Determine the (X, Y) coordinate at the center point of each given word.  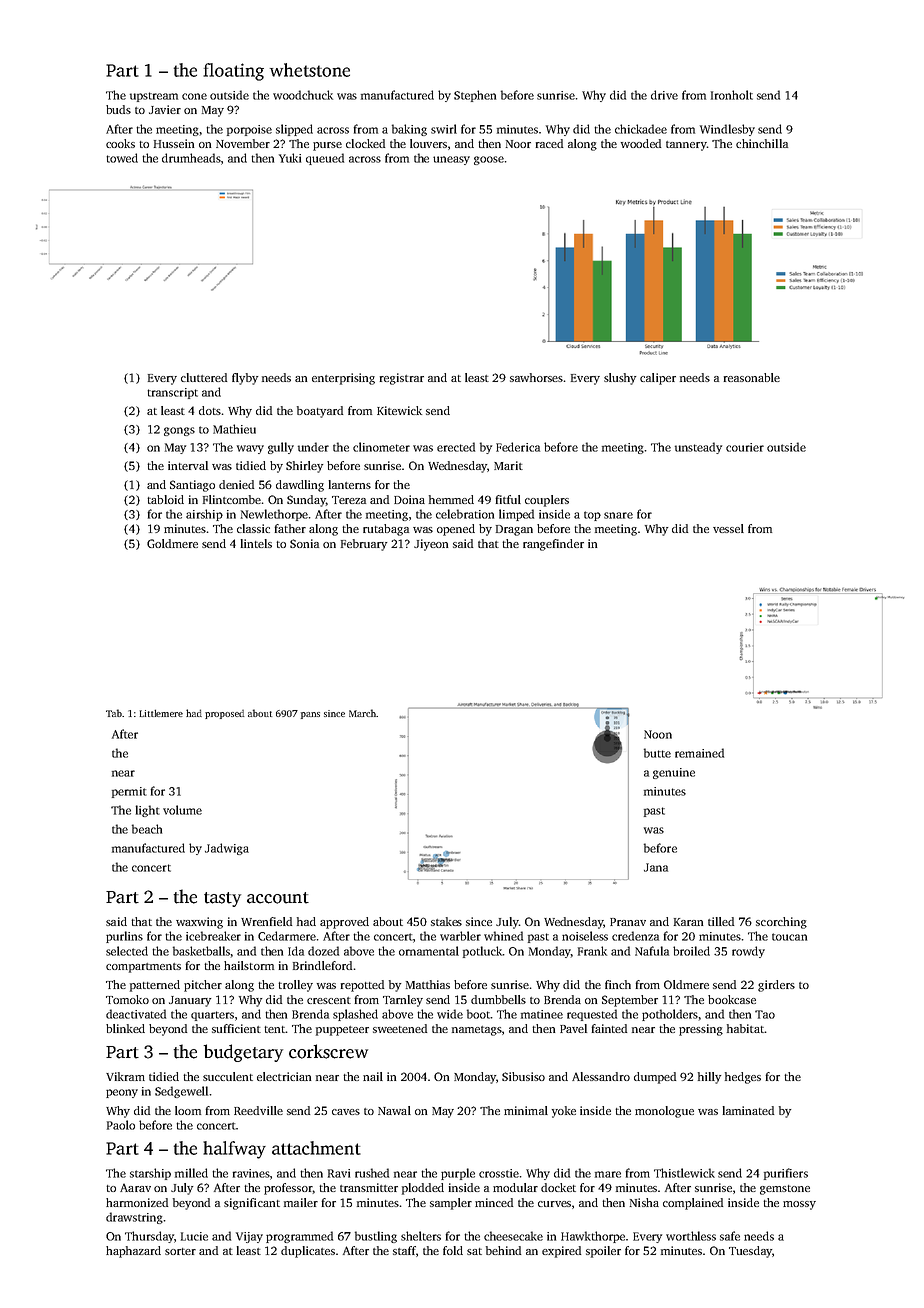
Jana (656, 867)
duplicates (308, 1252)
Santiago (192, 486)
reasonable (752, 377)
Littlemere (161, 713)
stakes (446, 921)
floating (233, 72)
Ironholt (732, 95)
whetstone (310, 70)
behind (503, 1250)
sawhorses (536, 377)
